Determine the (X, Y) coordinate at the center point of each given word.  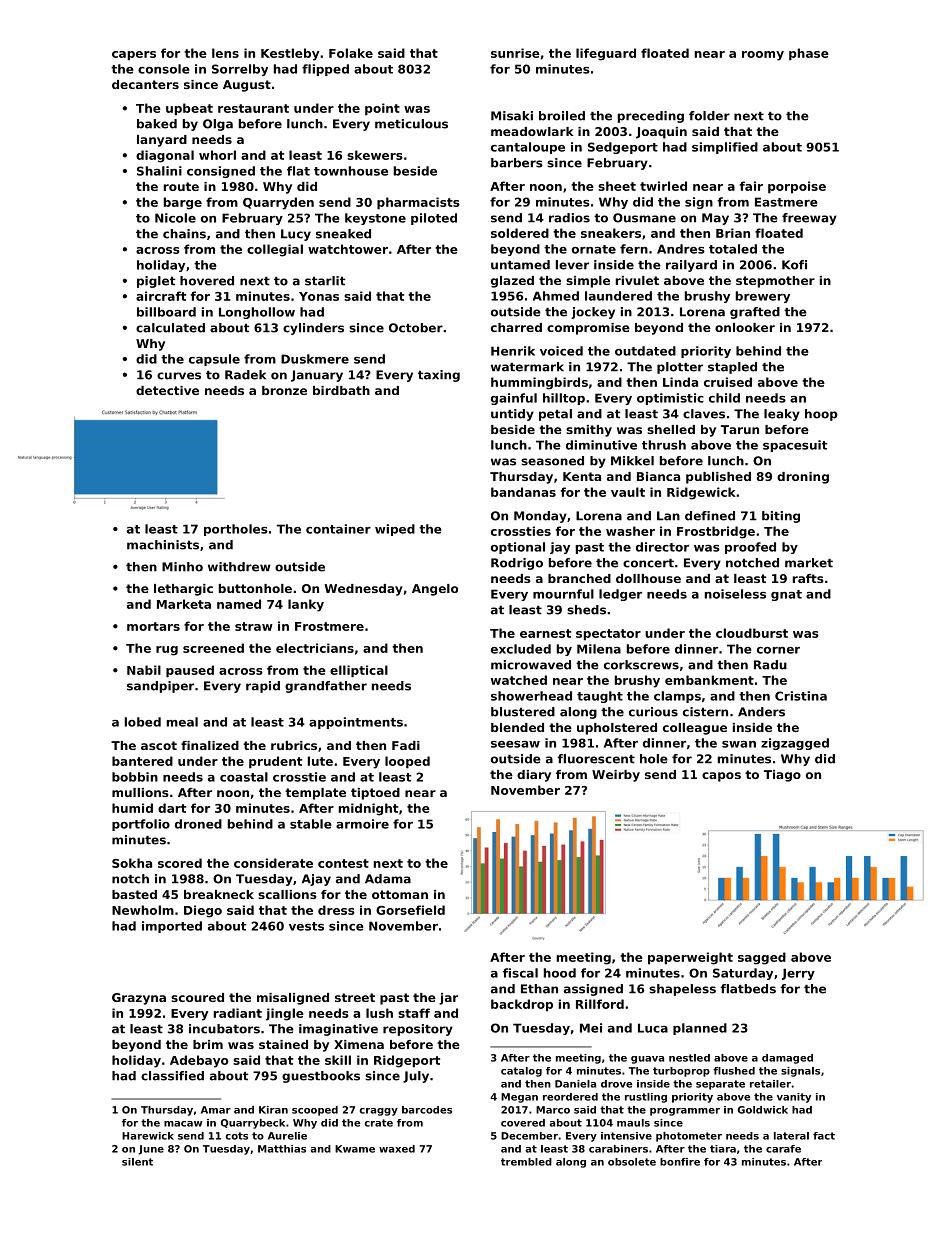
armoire (362, 824)
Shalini (159, 171)
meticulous (411, 124)
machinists (163, 545)
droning (803, 478)
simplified (725, 148)
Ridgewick (701, 493)
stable (311, 824)
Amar (216, 1110)
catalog (521, 1072)
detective (167, 390)
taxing (439, 376)
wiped (395, 530)
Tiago (782, 776)
